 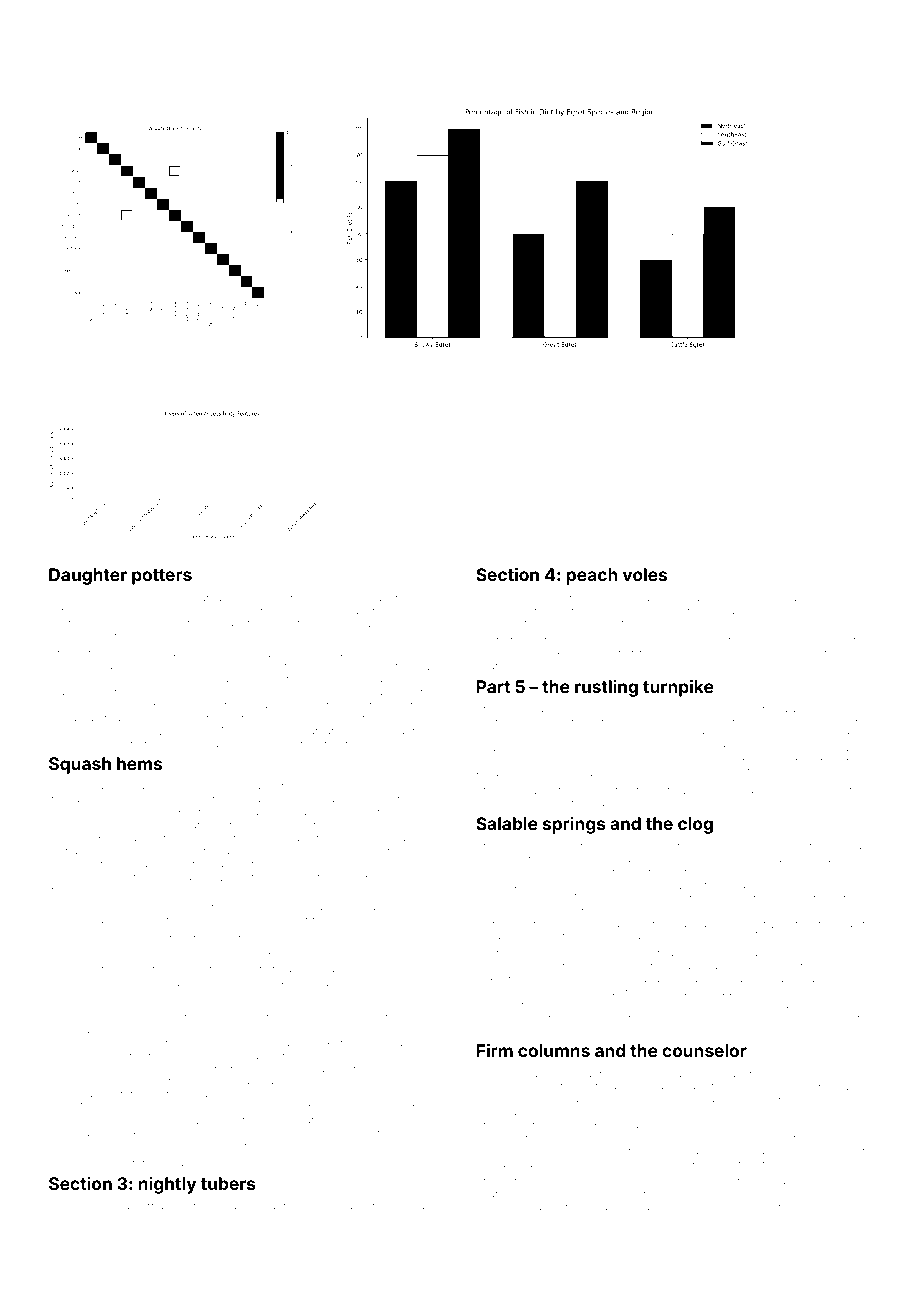 I want to click on scullery, so click(x=638, y=1113).
